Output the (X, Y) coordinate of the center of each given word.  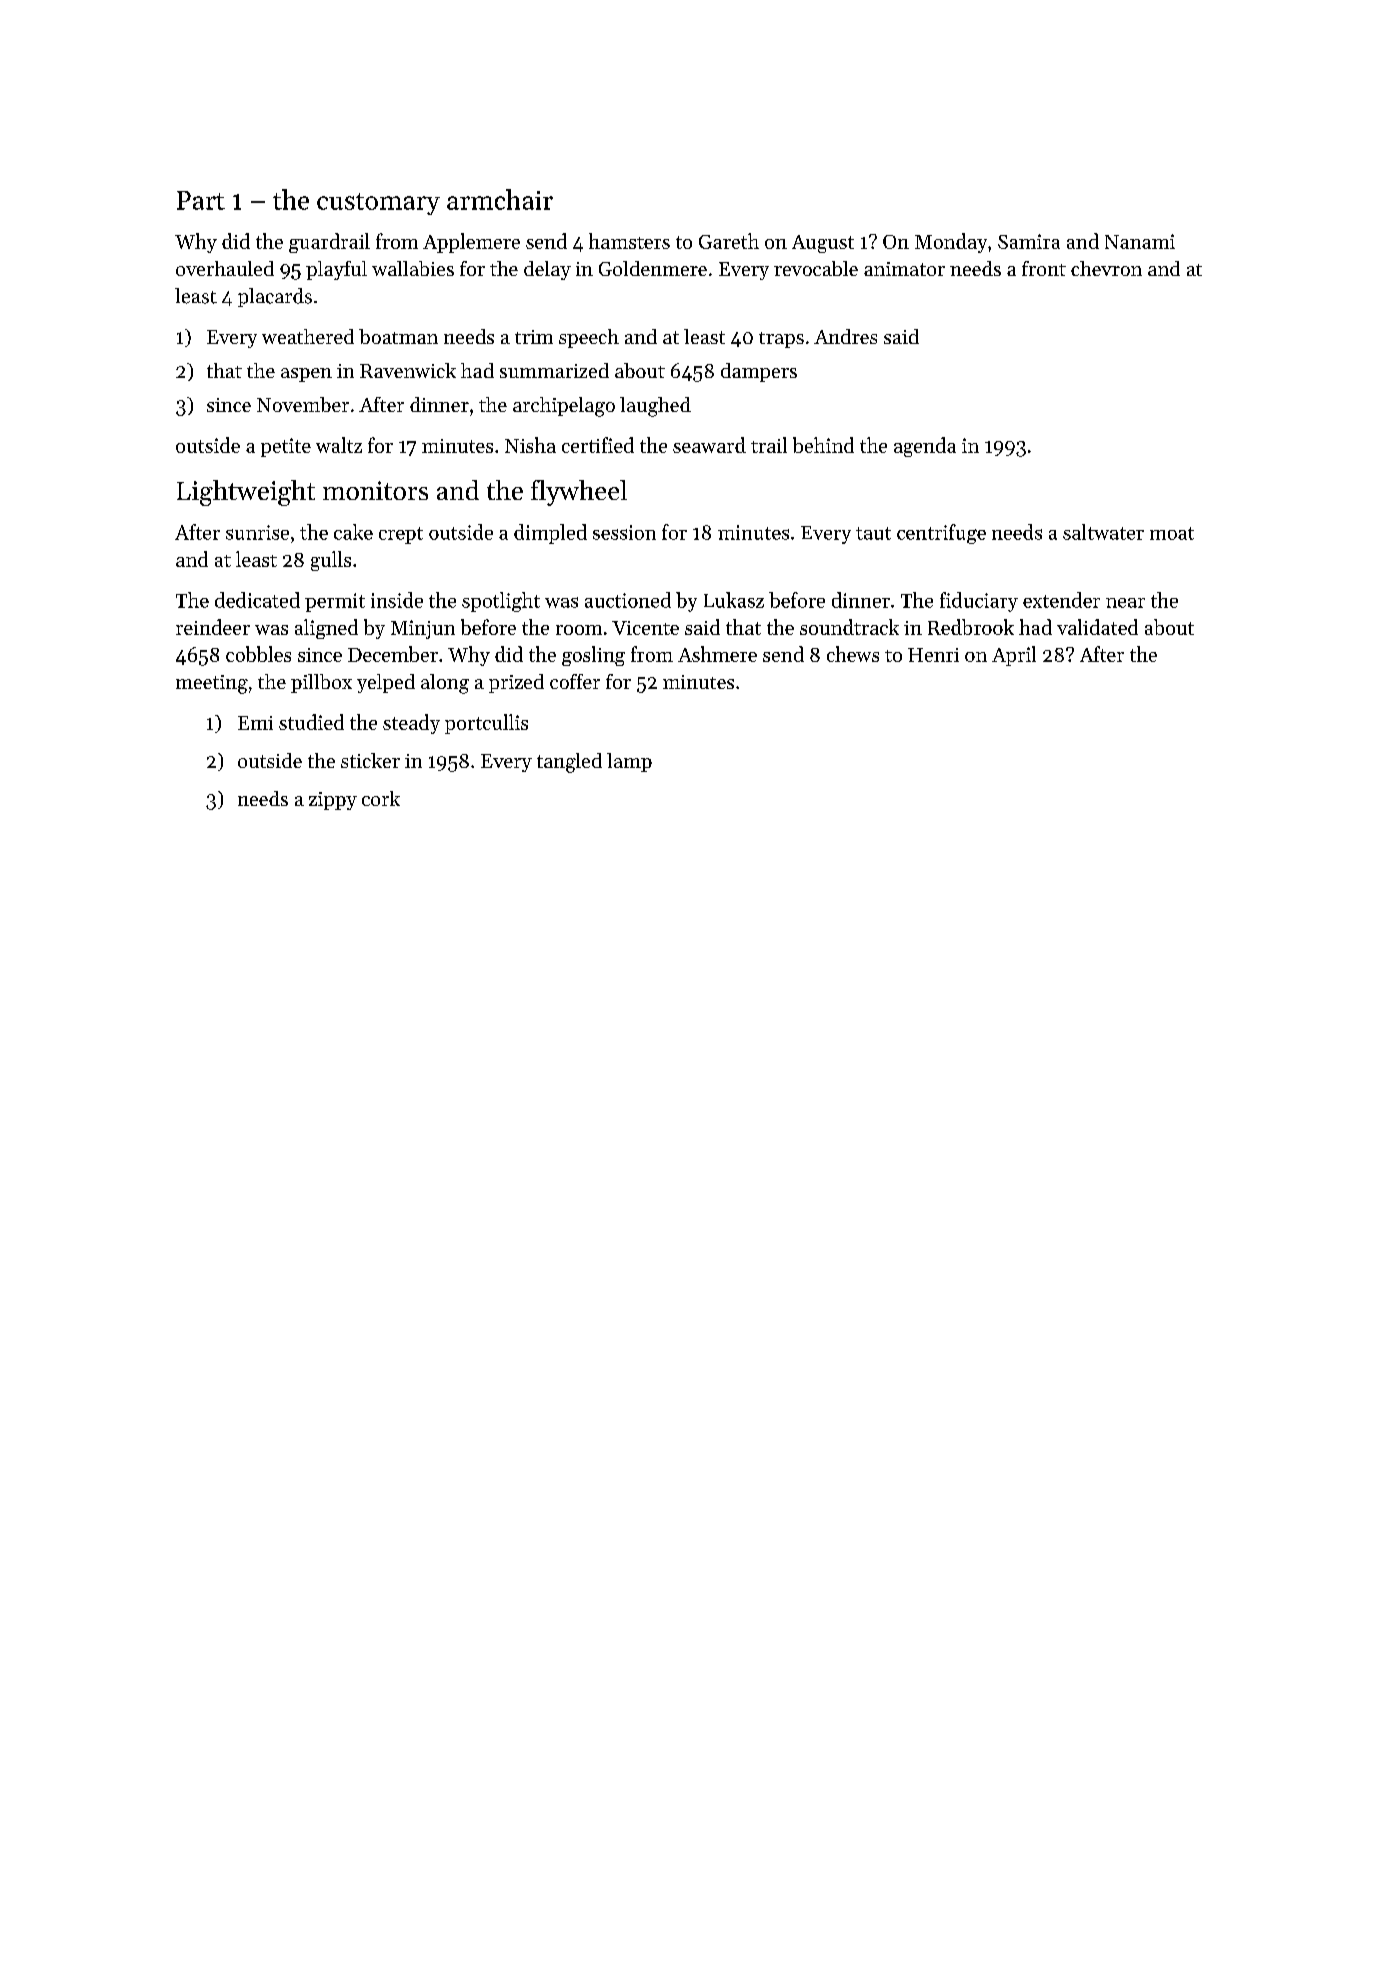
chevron (1106, 268)
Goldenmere (653, 268)
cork (381, 798)
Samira (1029, 241)
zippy (333, 801)
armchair (500, 199)
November (303, 404)
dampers (759, 372)
